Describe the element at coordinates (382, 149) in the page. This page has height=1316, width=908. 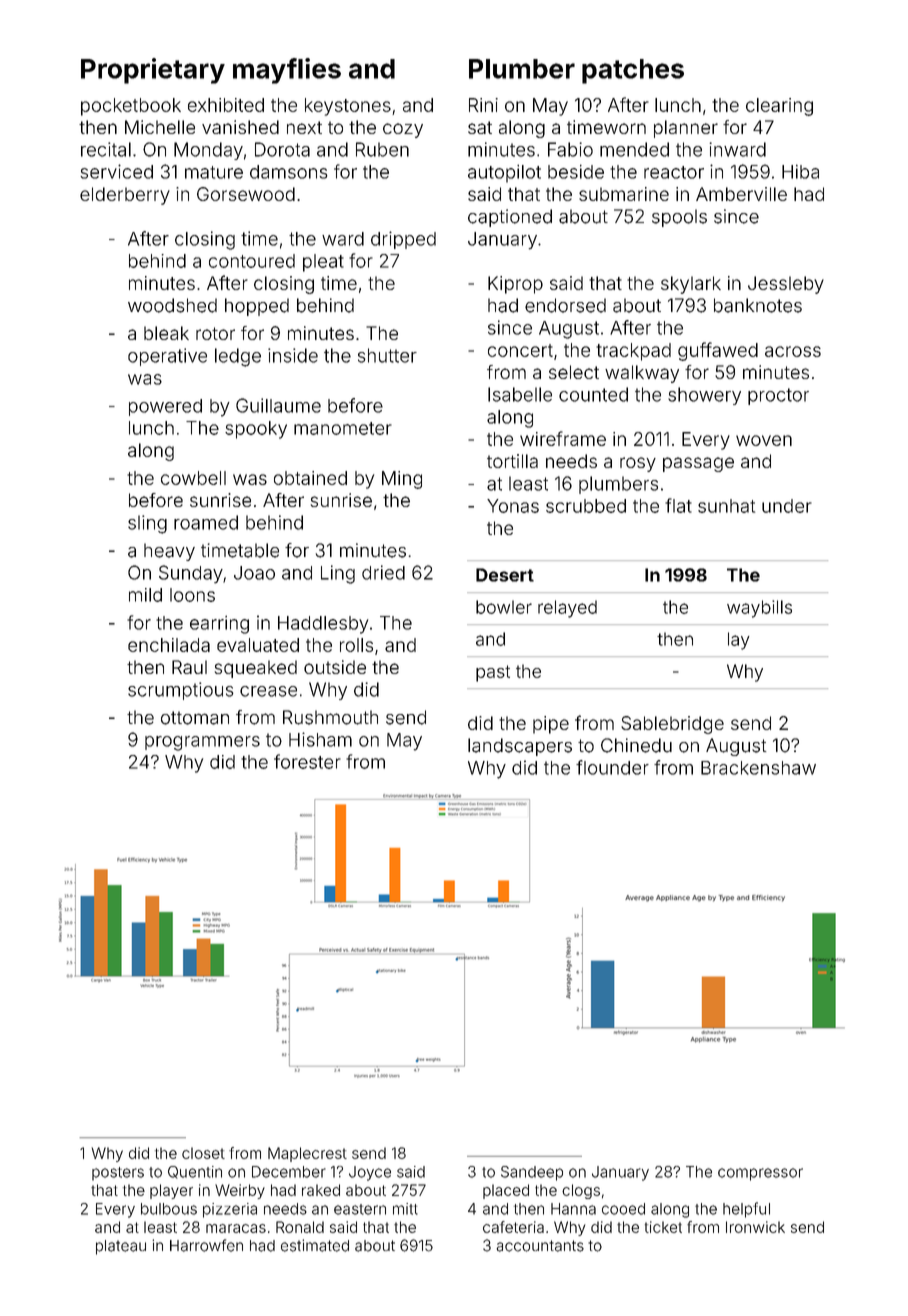
I see `Ruben` at that location.
